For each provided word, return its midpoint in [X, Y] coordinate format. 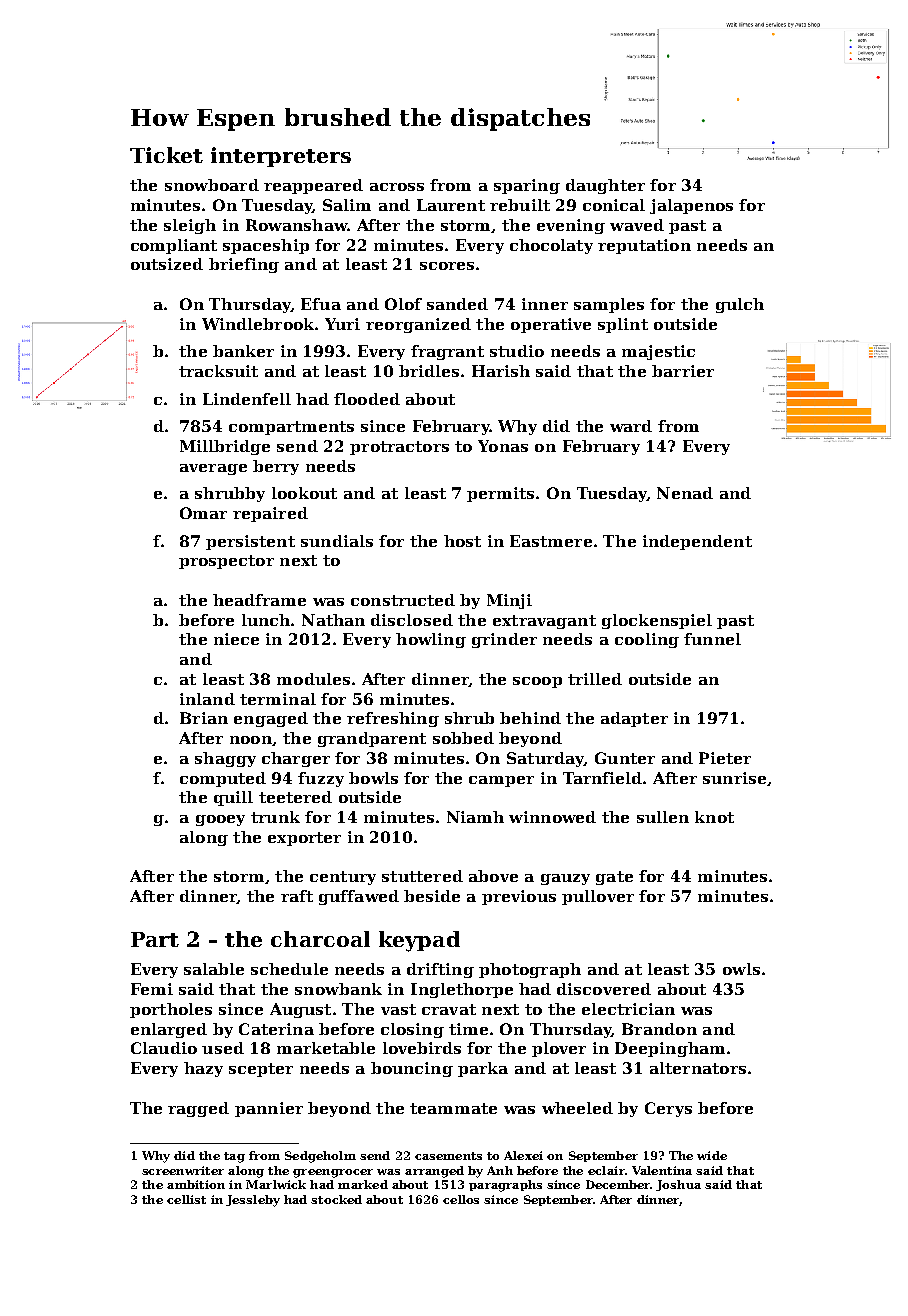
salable [214, 969]
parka [483, 1069]
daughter [605, 186]
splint [623, 325]
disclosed [412, 620]
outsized [167, 264]
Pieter [725, 758]
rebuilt [520, 205]
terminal [278, 699]
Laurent [451, 205]
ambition [196, 1184]
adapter [634, 719]
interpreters [281, 157]
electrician [628, 1009]
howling [431, 640]
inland [207, 699]
